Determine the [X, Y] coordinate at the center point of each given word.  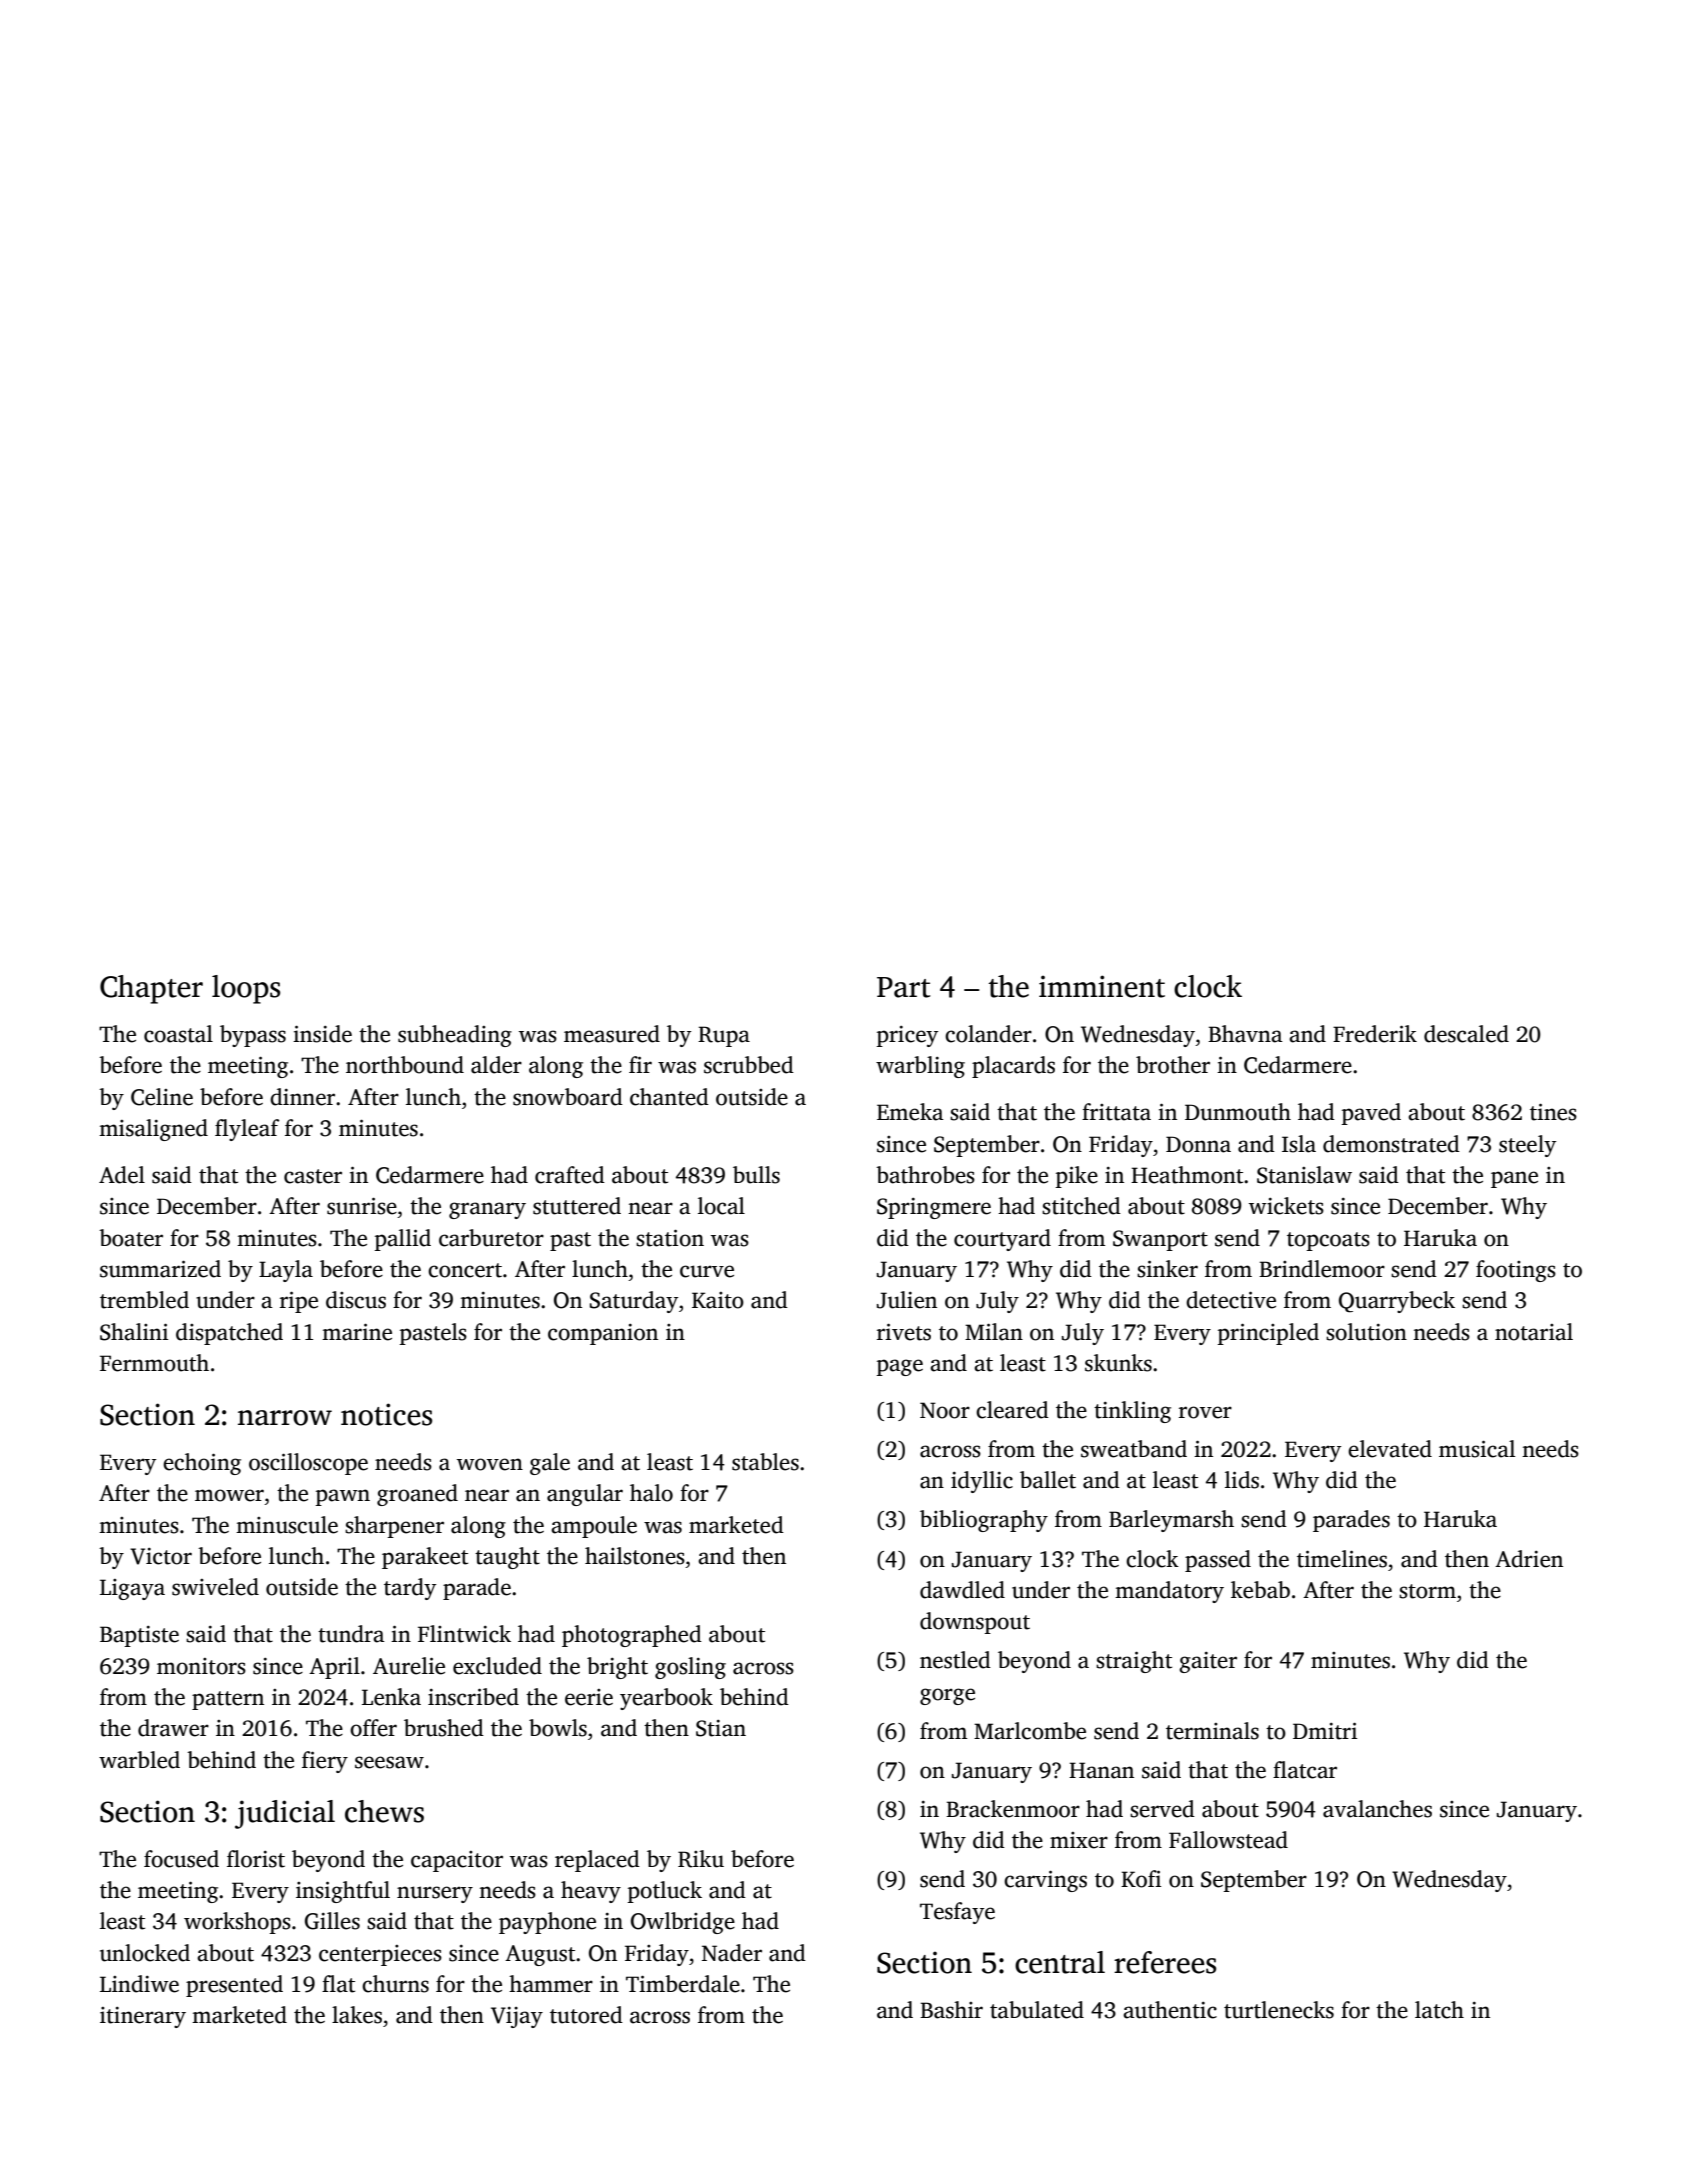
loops [246, 989]
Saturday [634, 1302]
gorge [947, 1696]
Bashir [951, 2010]
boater [131, 1238]
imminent [1102, 986]
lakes [357, 2015]
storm [1427, 1591]
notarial [1534, 1332]
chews [384, 1811]
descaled [1466, 1034]
